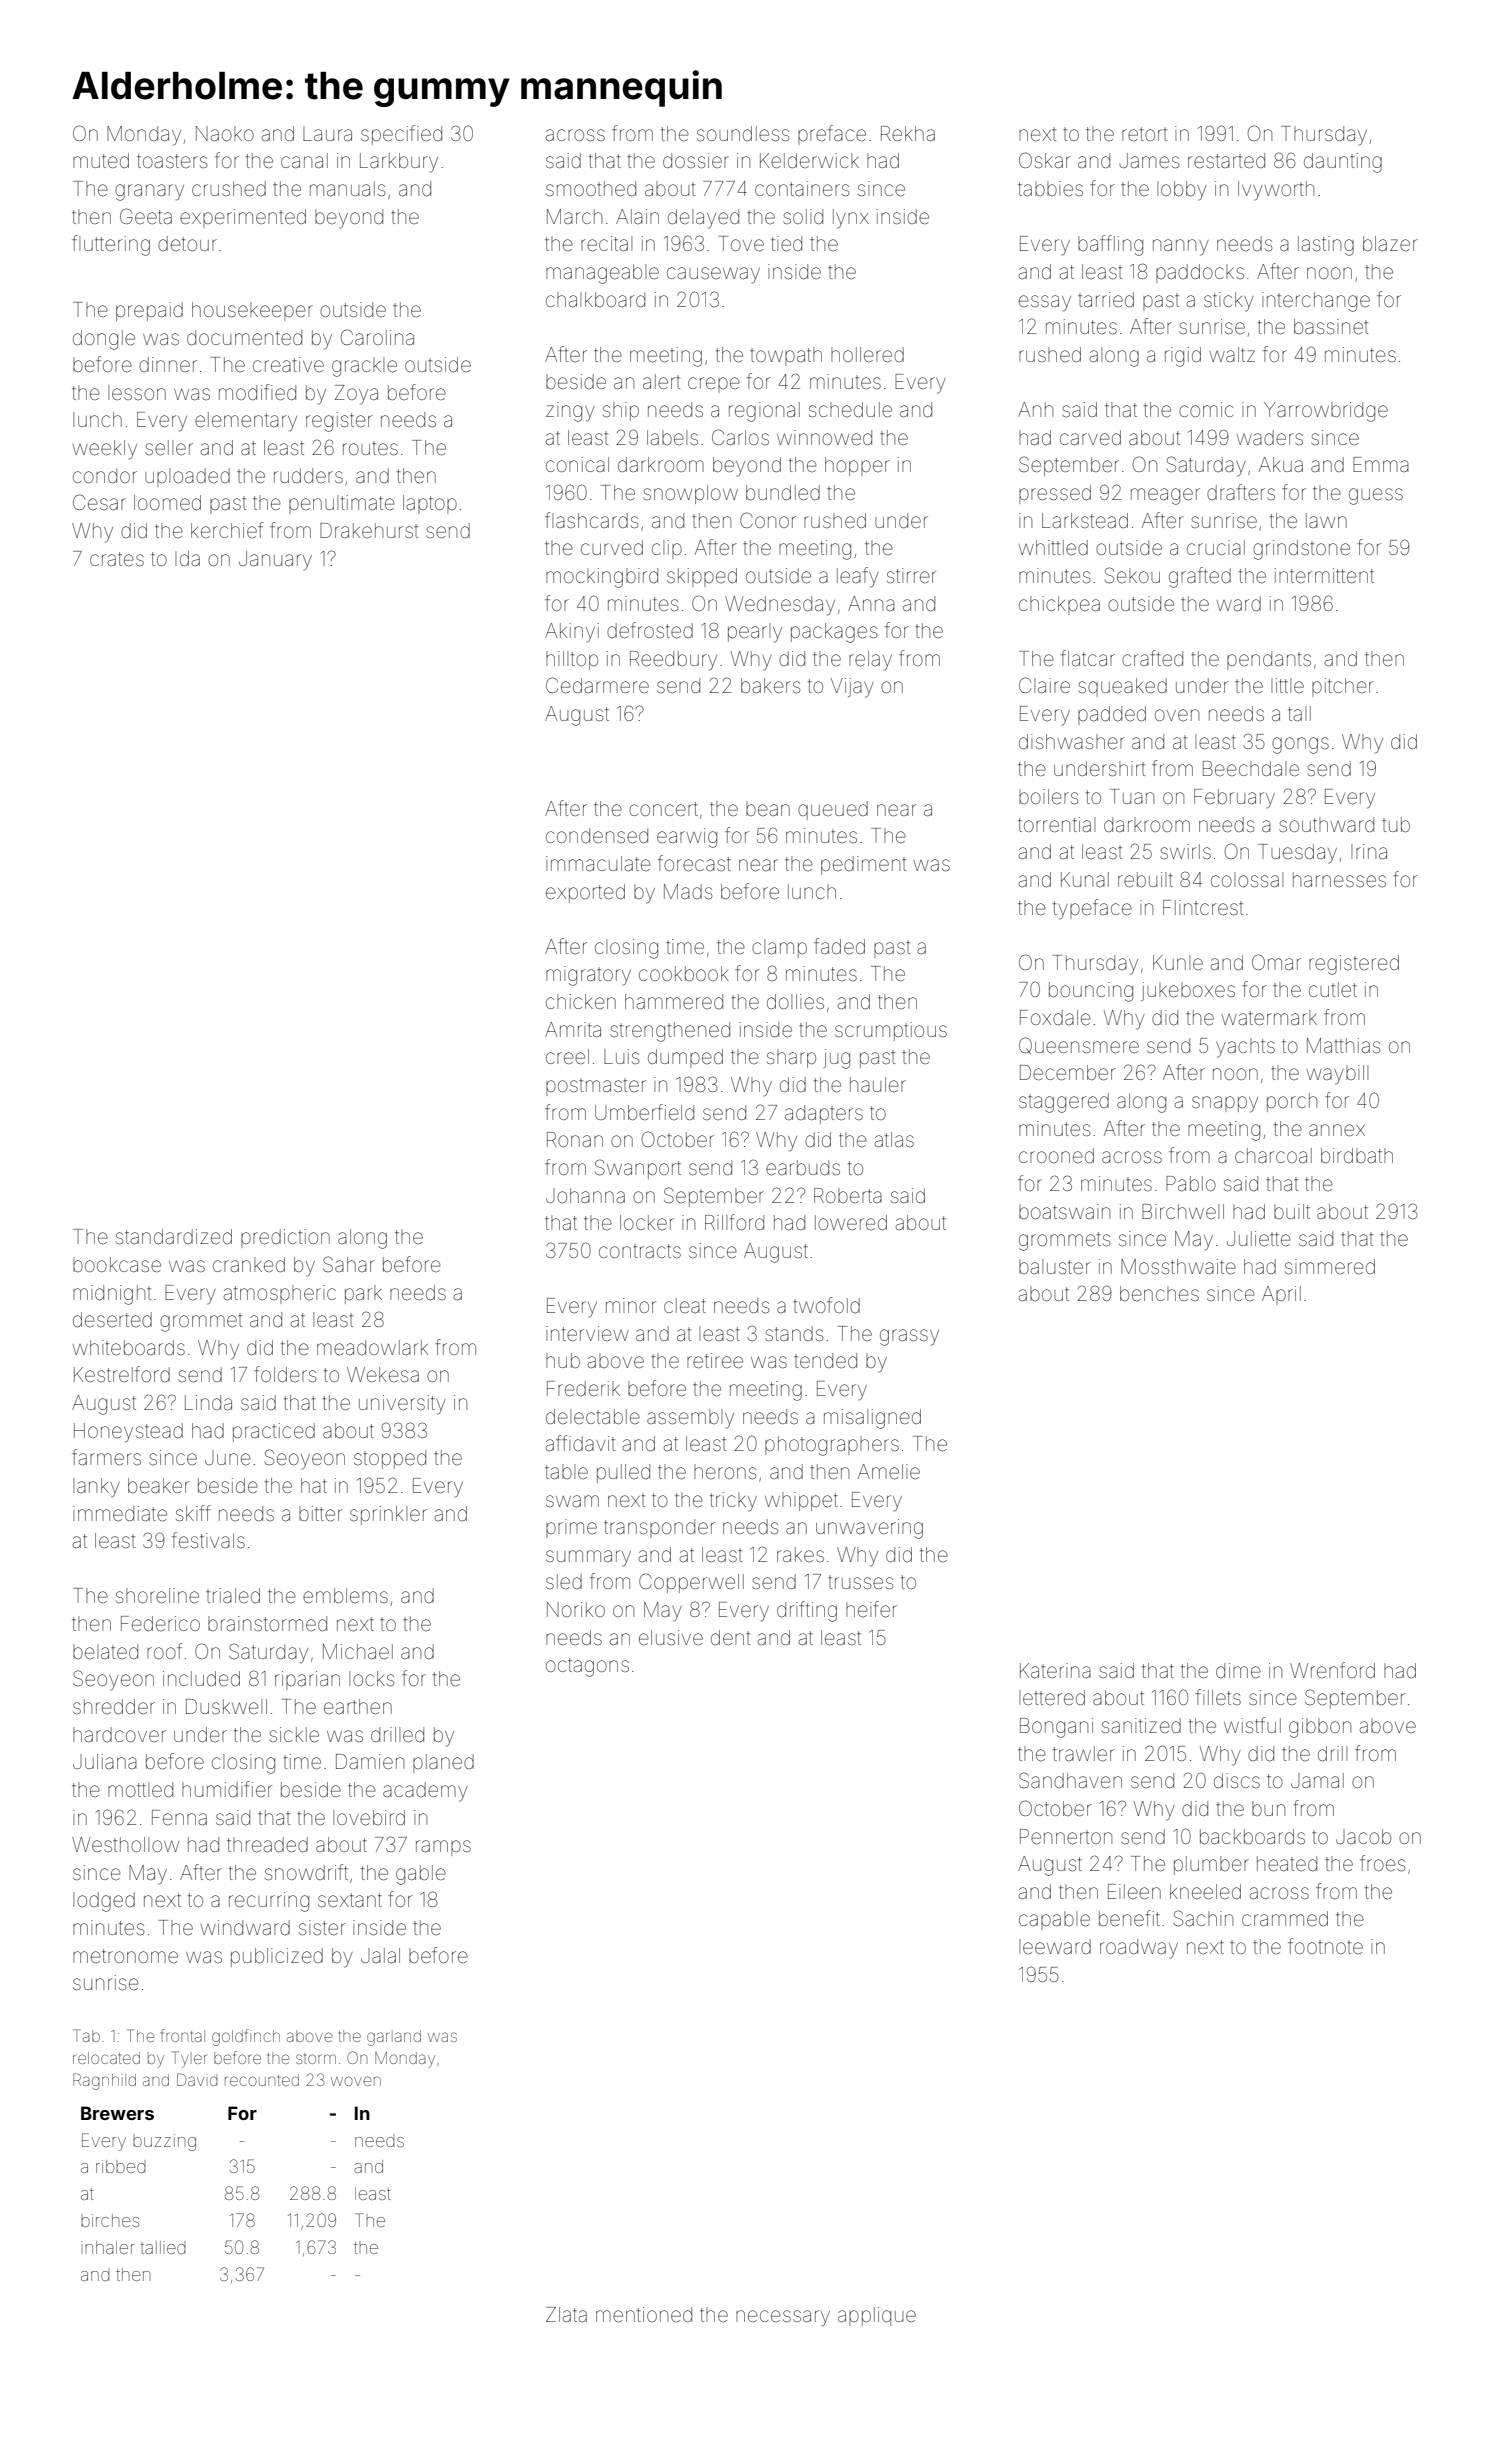 The height and width of the document is (2464, 1496). What do you see at coordinates (764, 412) in the document?
I see `regional` at bounding box center [764, 412].
